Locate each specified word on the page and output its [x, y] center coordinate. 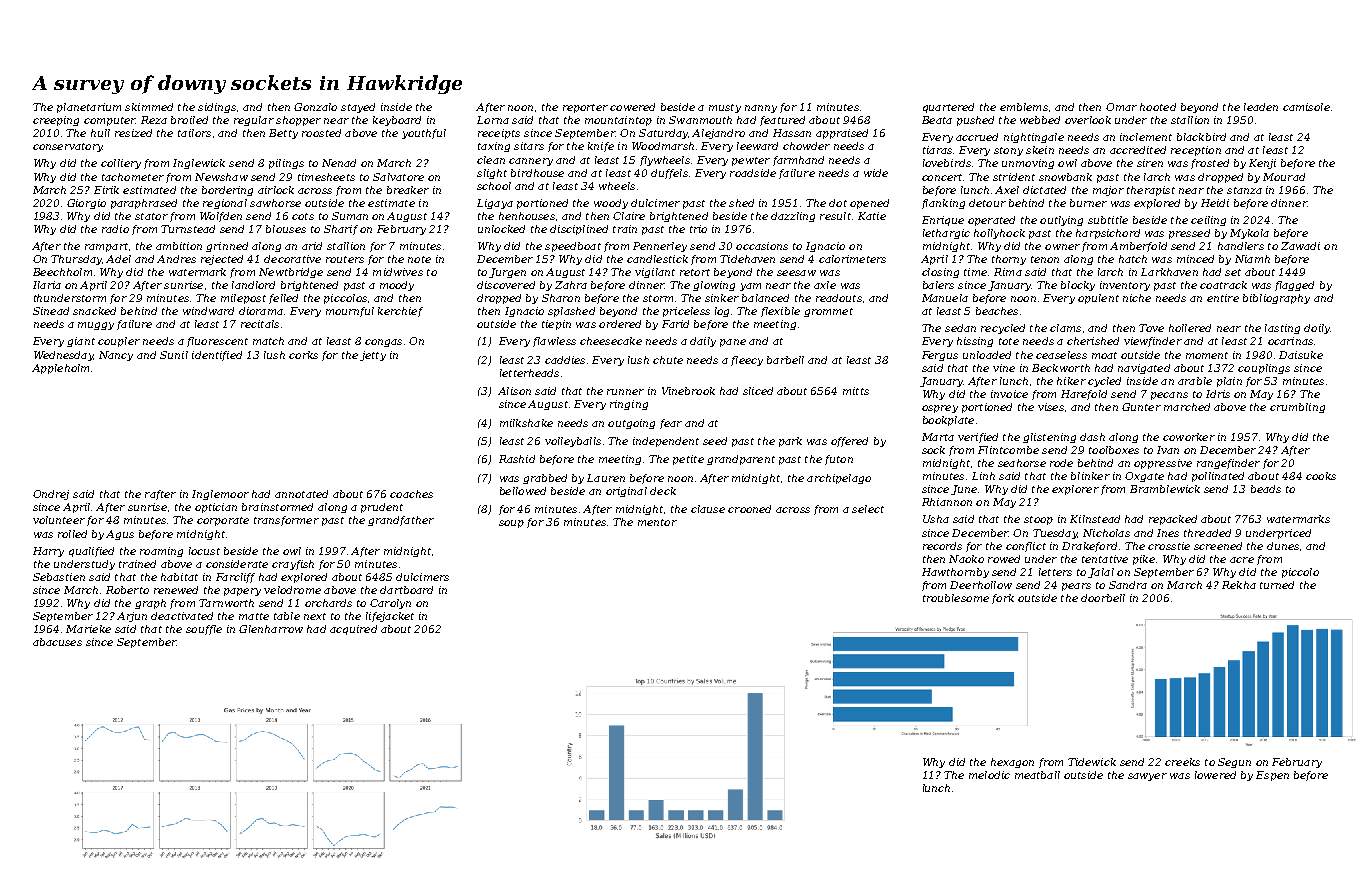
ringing [629, 405]
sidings [217, 108]
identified [217, 356]
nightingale [1034, 138]
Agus [120, 535]
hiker [1071, 381]
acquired [353, 630]
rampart [106, 247]
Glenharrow [271, 629]
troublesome [956, 598]
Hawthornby [955, 573]
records [942, 546]
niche [1137, 298]
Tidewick [1092, 762]
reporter [585, 108]
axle [825, 285]
